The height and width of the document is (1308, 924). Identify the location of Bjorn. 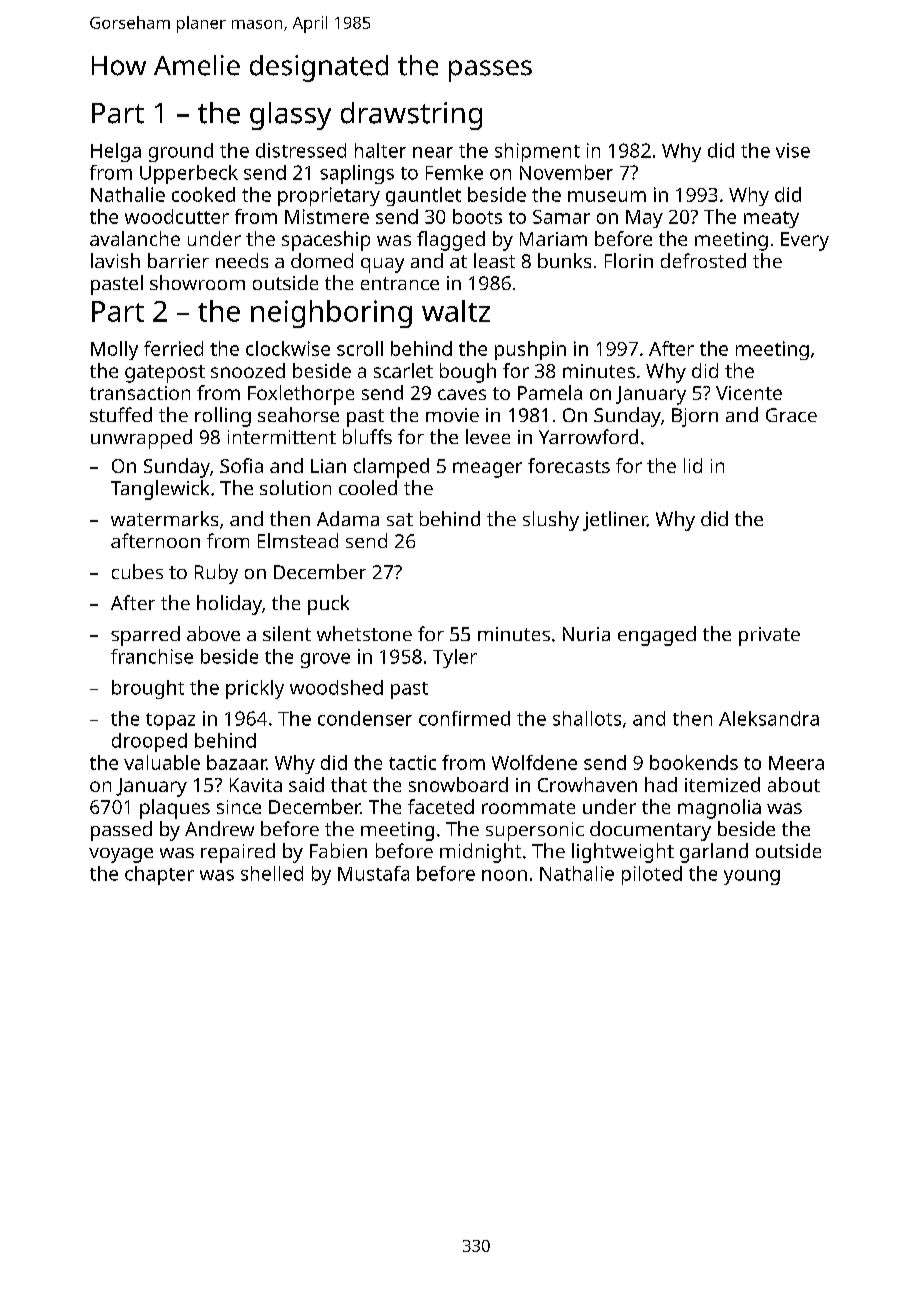
(695, 417).
